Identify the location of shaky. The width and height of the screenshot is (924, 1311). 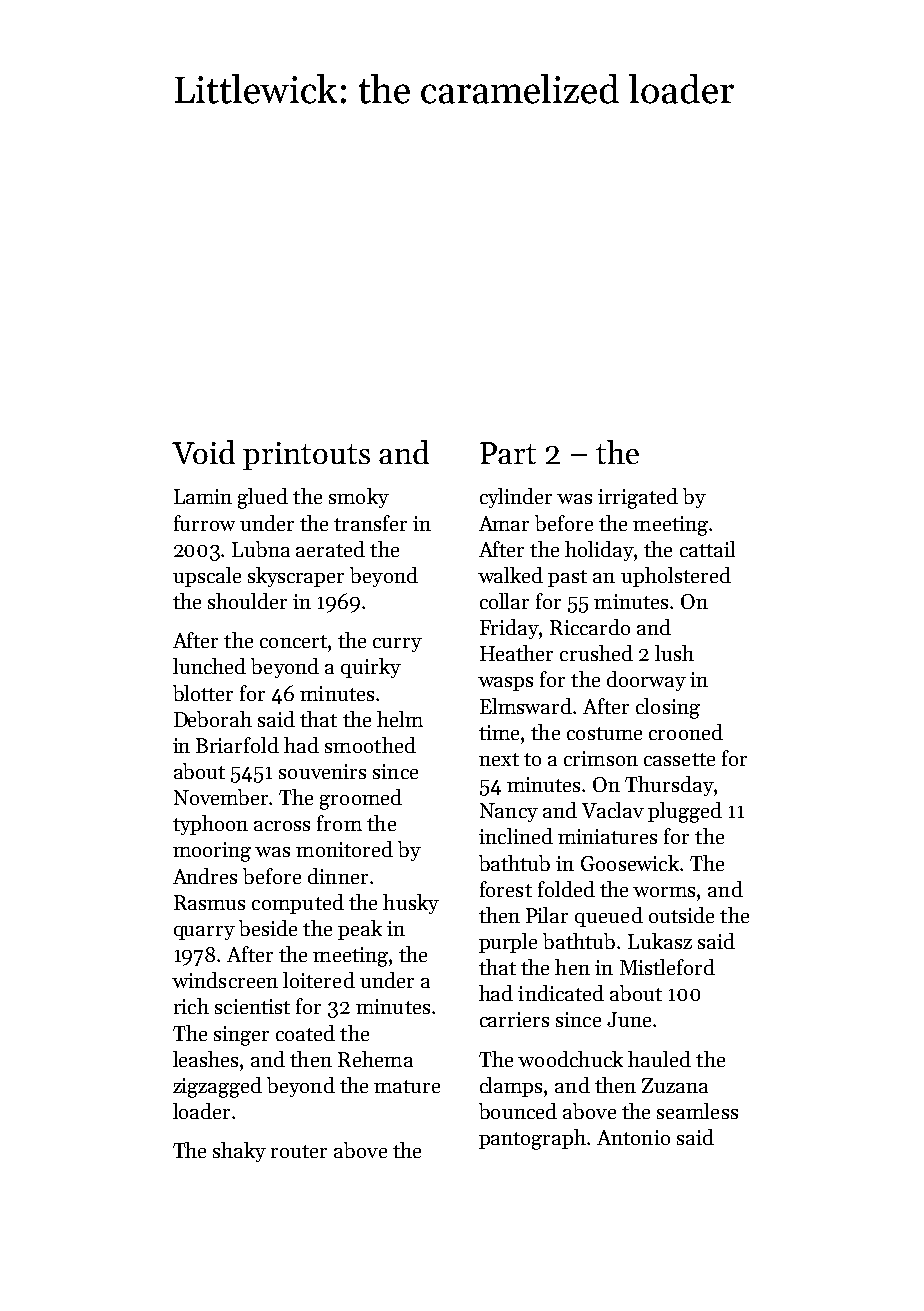
(239, 1152).
